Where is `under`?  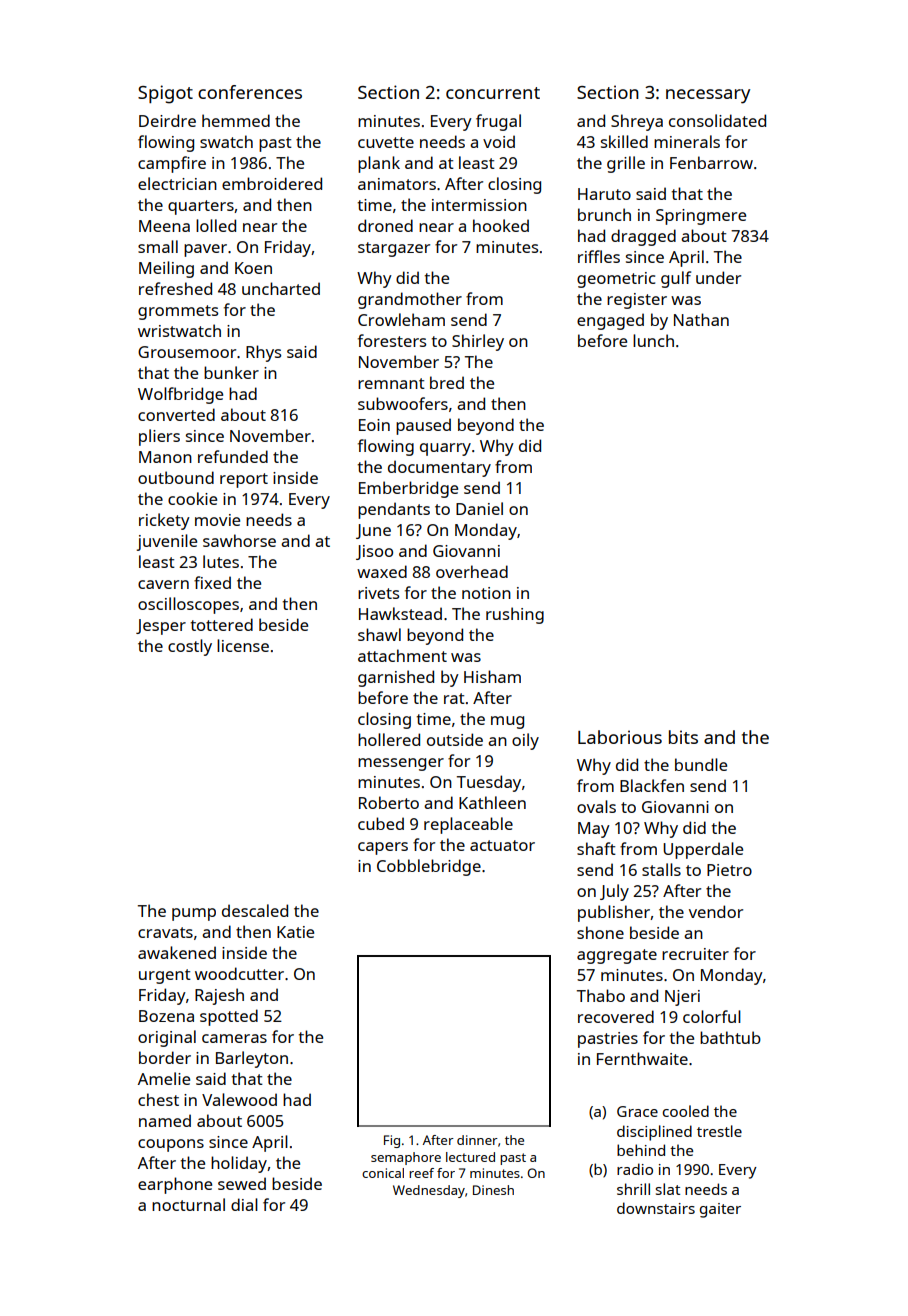
under is located at coordinates (718, 277).
